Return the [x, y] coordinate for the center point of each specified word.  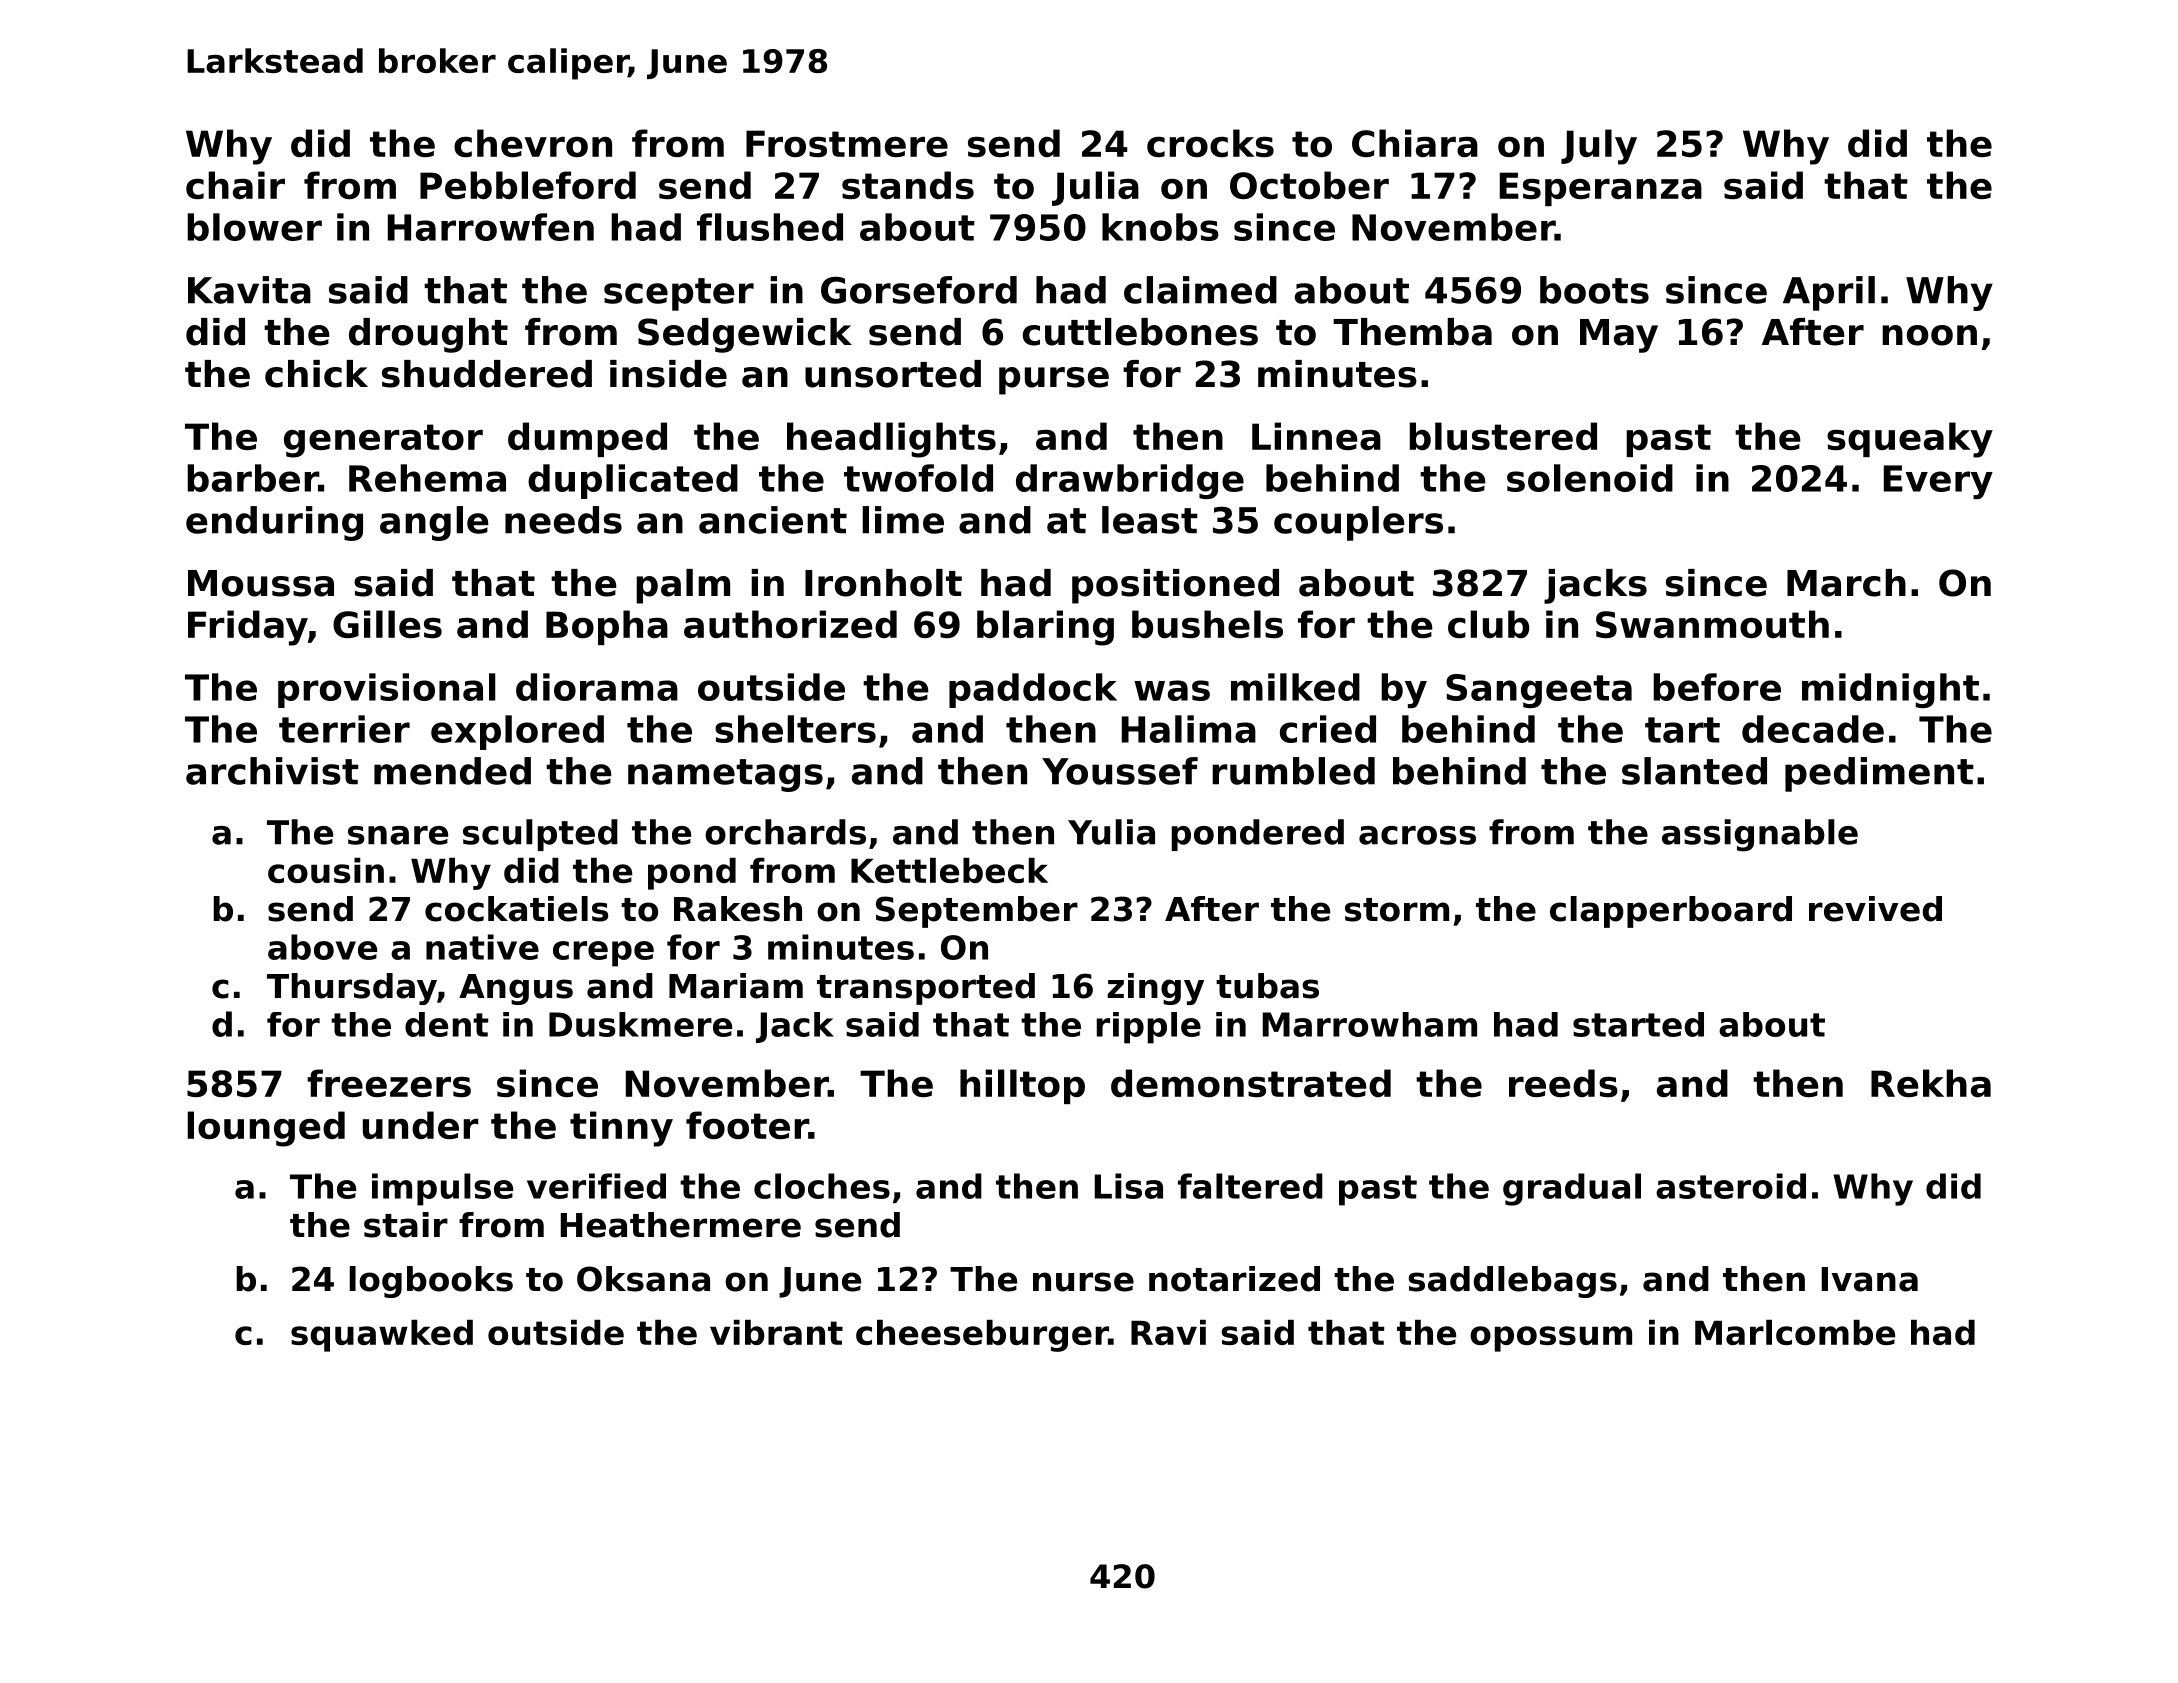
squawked [382, 1336]
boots [1594, 290]
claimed [1200, 290]
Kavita [249, 290]
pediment [1879, 774]
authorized [790, 624]
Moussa [261, 583]
